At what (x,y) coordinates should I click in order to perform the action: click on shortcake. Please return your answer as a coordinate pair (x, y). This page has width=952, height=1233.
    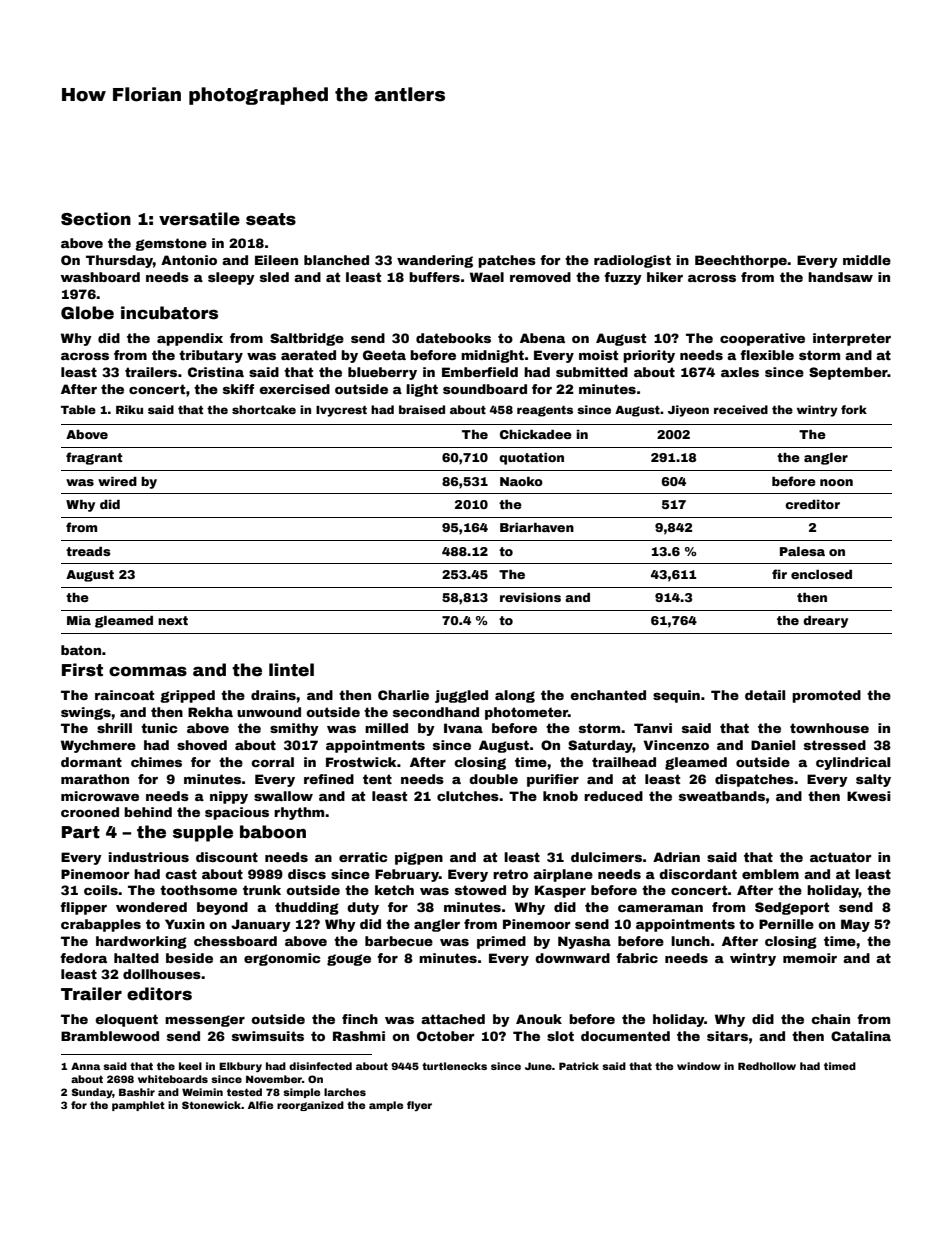
    Looking at the image, I should click on (264, 409).
